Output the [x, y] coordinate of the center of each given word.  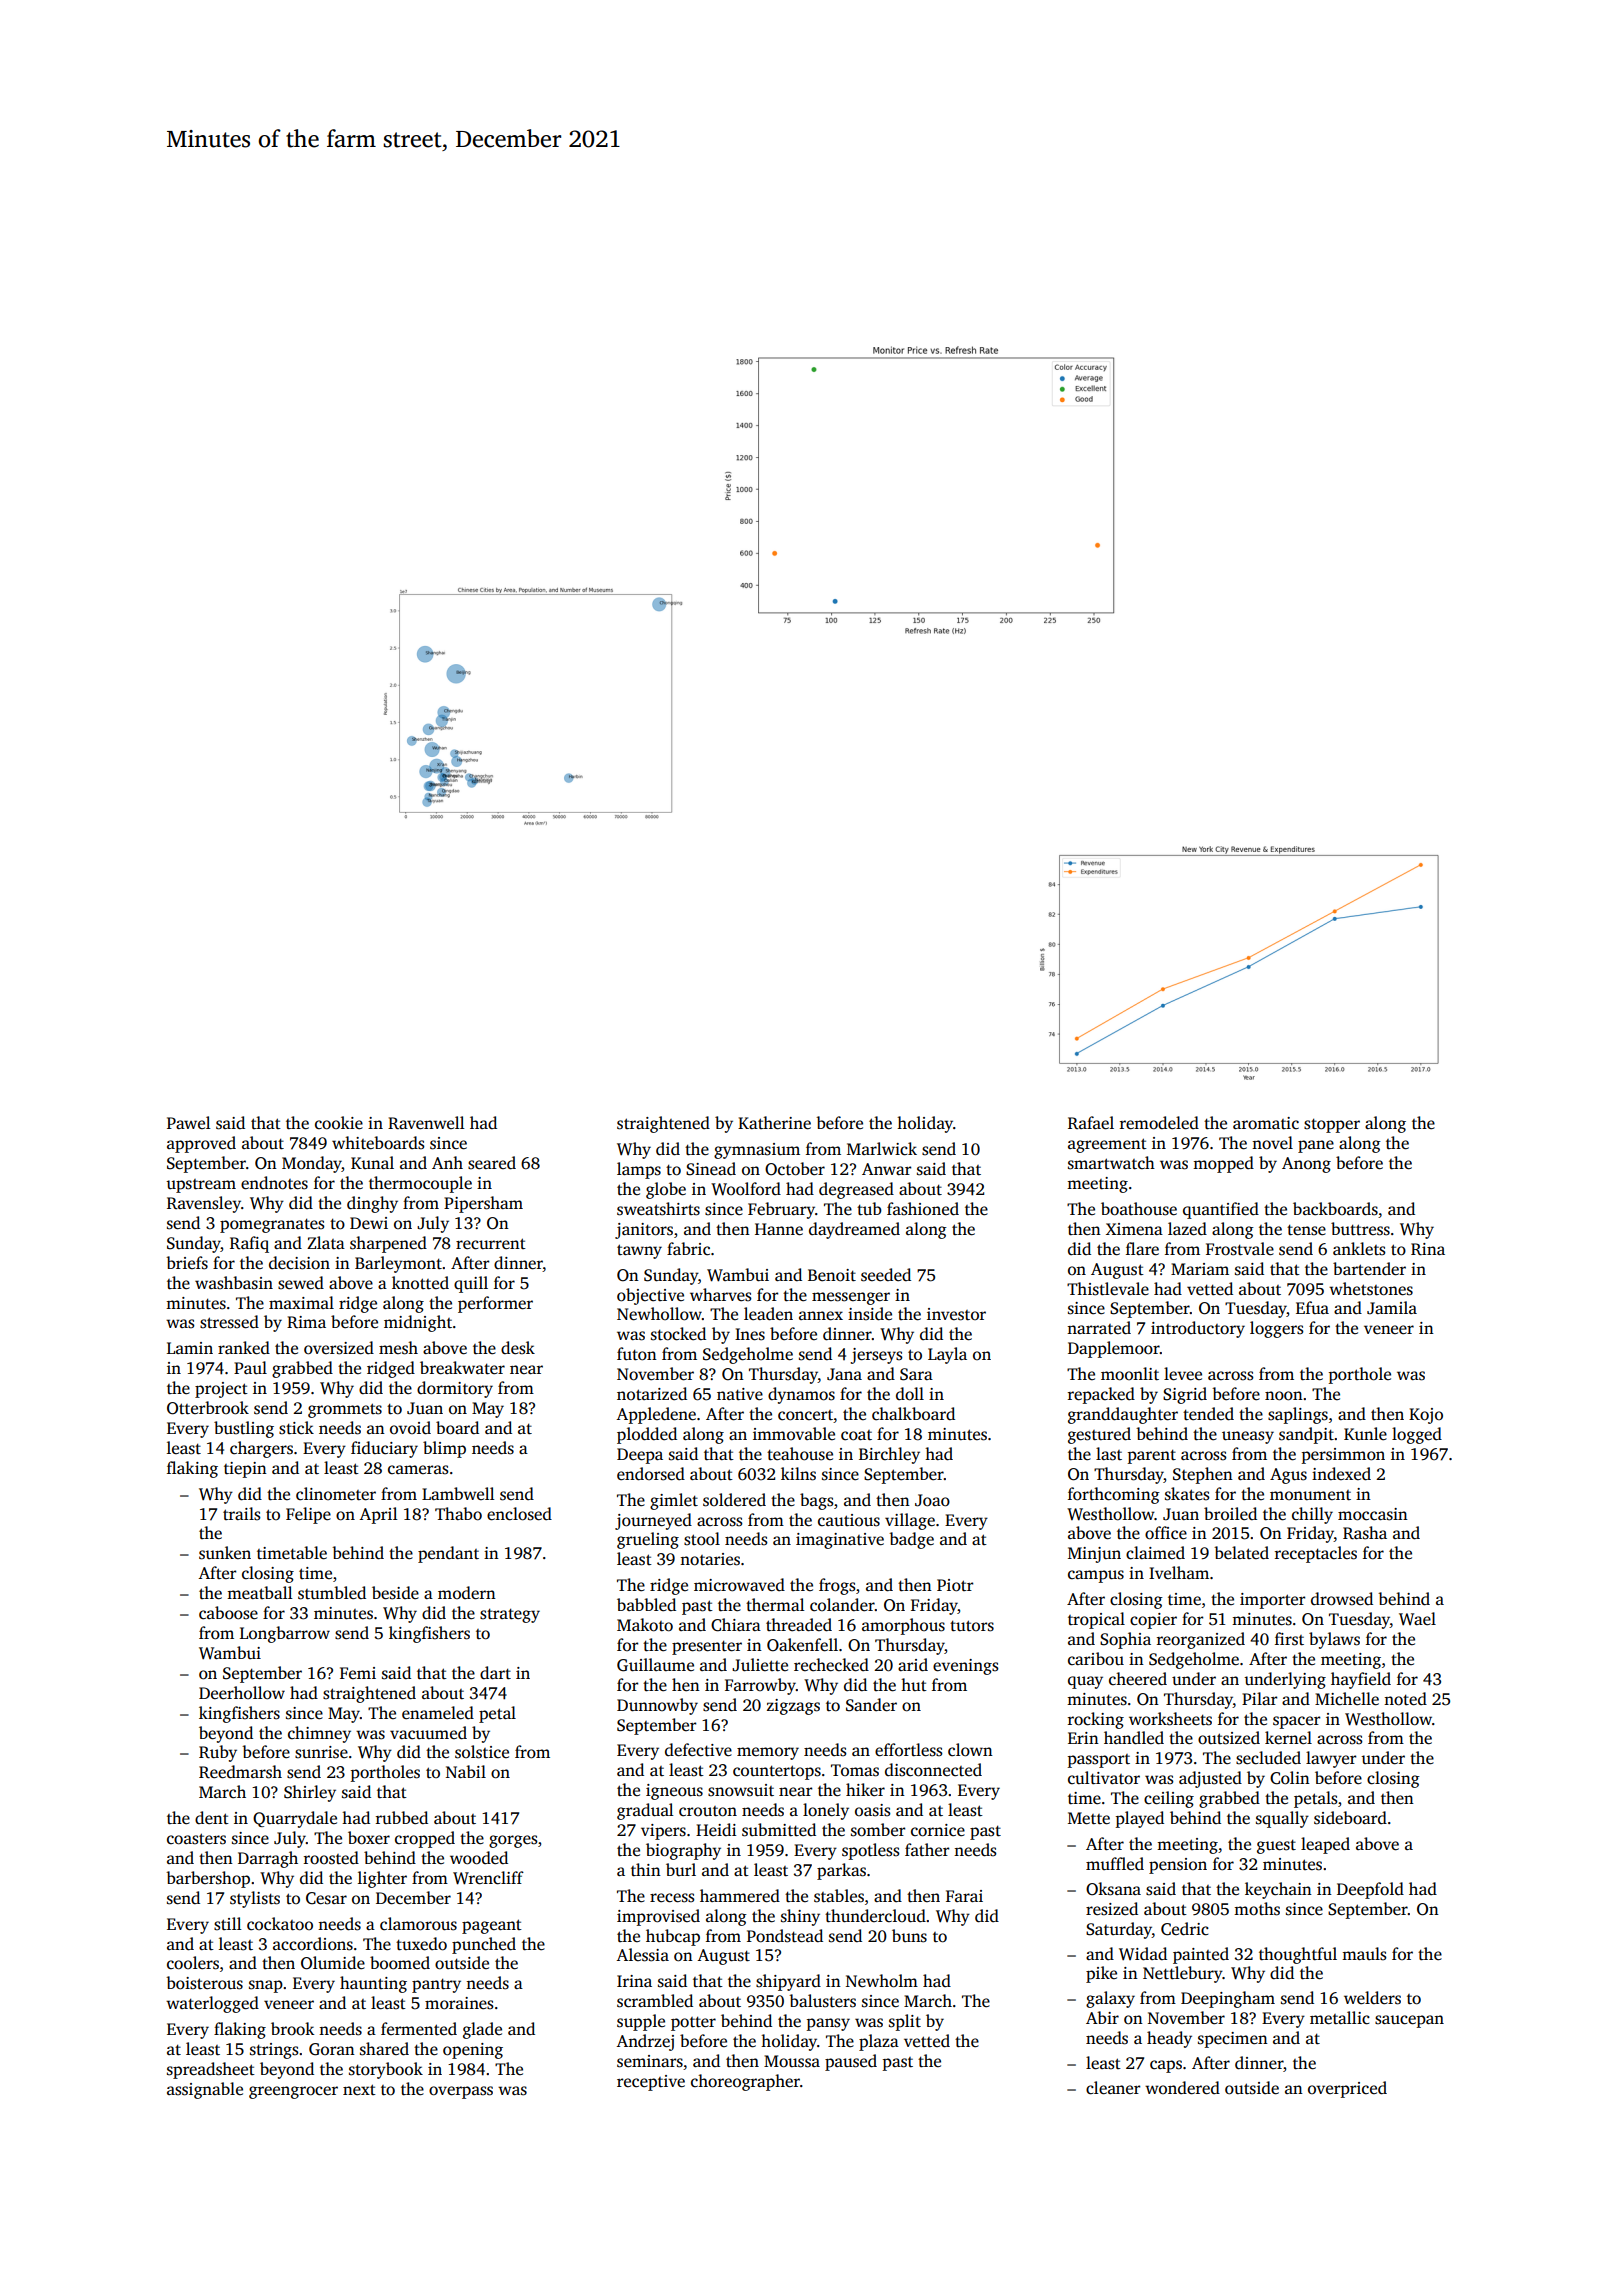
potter [693, 2023]
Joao [932, 1500]
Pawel [189, 1122]
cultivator [1104, 1778]
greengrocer [293, 2092]
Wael [1417, 1619]
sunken [225, 1553]
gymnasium [757, 1151]
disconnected [933, 1770]
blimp [444, 1449]
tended [1208, 1414]
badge [911, 1540]
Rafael [1091, 1123]
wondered [1182, 2088]
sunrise [321, 1752]
